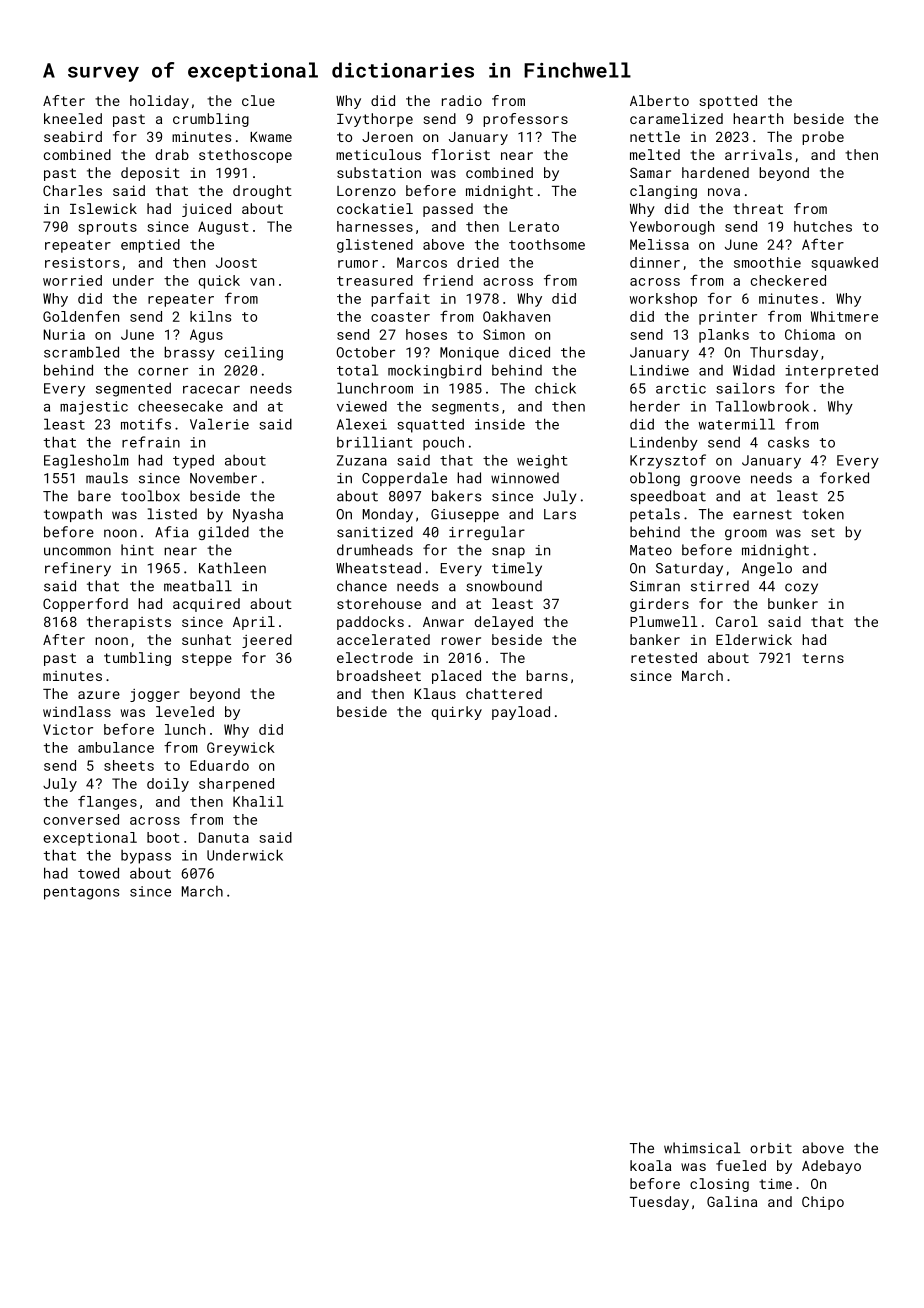 This screenshot has height=1308, width=924. What do you see at coordinates (521, 713) in the screenshot?
I see `payload` at bounding box center [521, 713].
